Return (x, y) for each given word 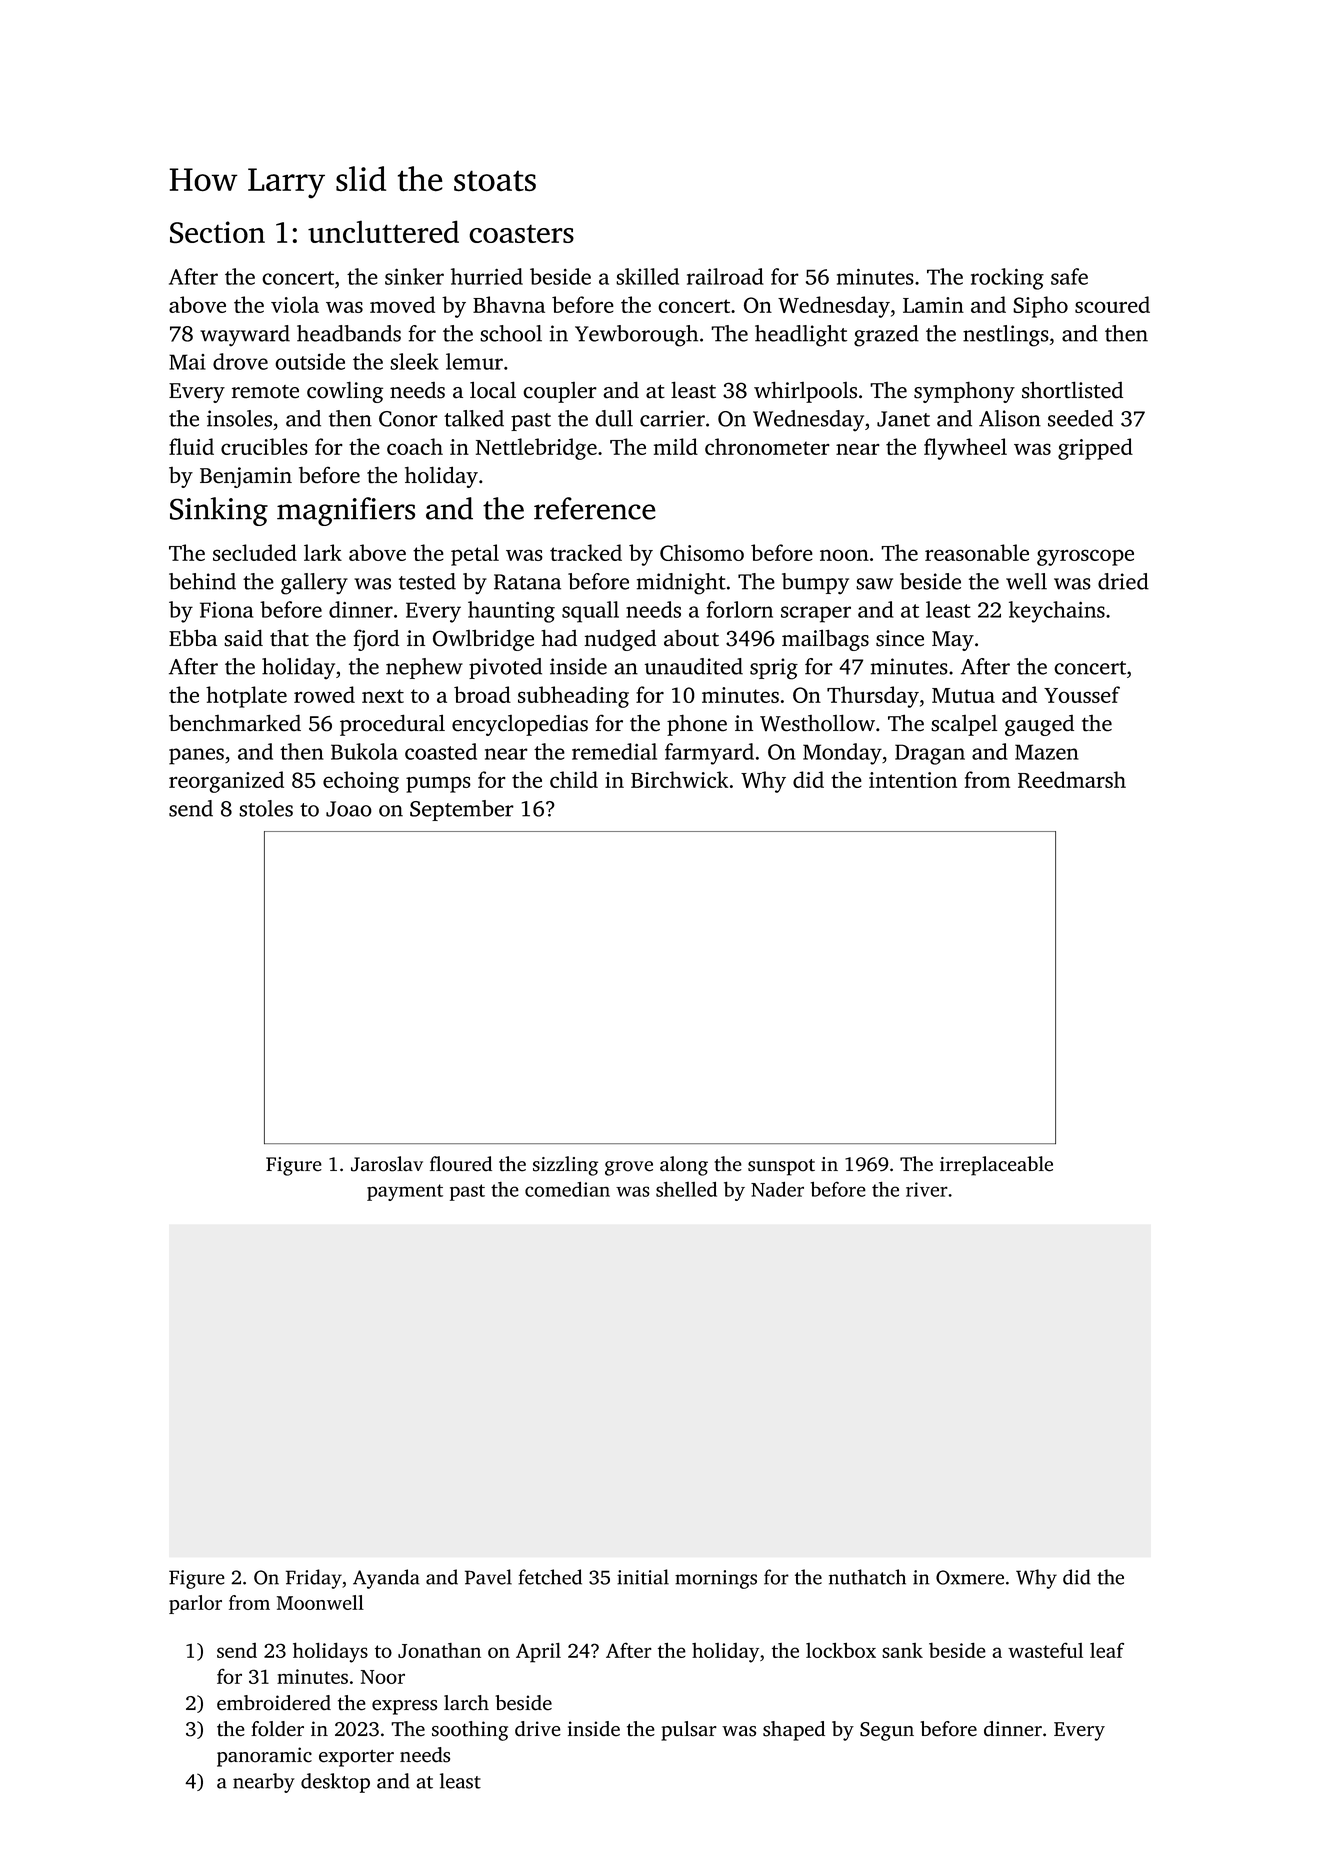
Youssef (1082, 694)
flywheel (965, 449)
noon (844, 555)
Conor (408, 419)
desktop (335, 1783)
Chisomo (702, 552)
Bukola (364, 751)
